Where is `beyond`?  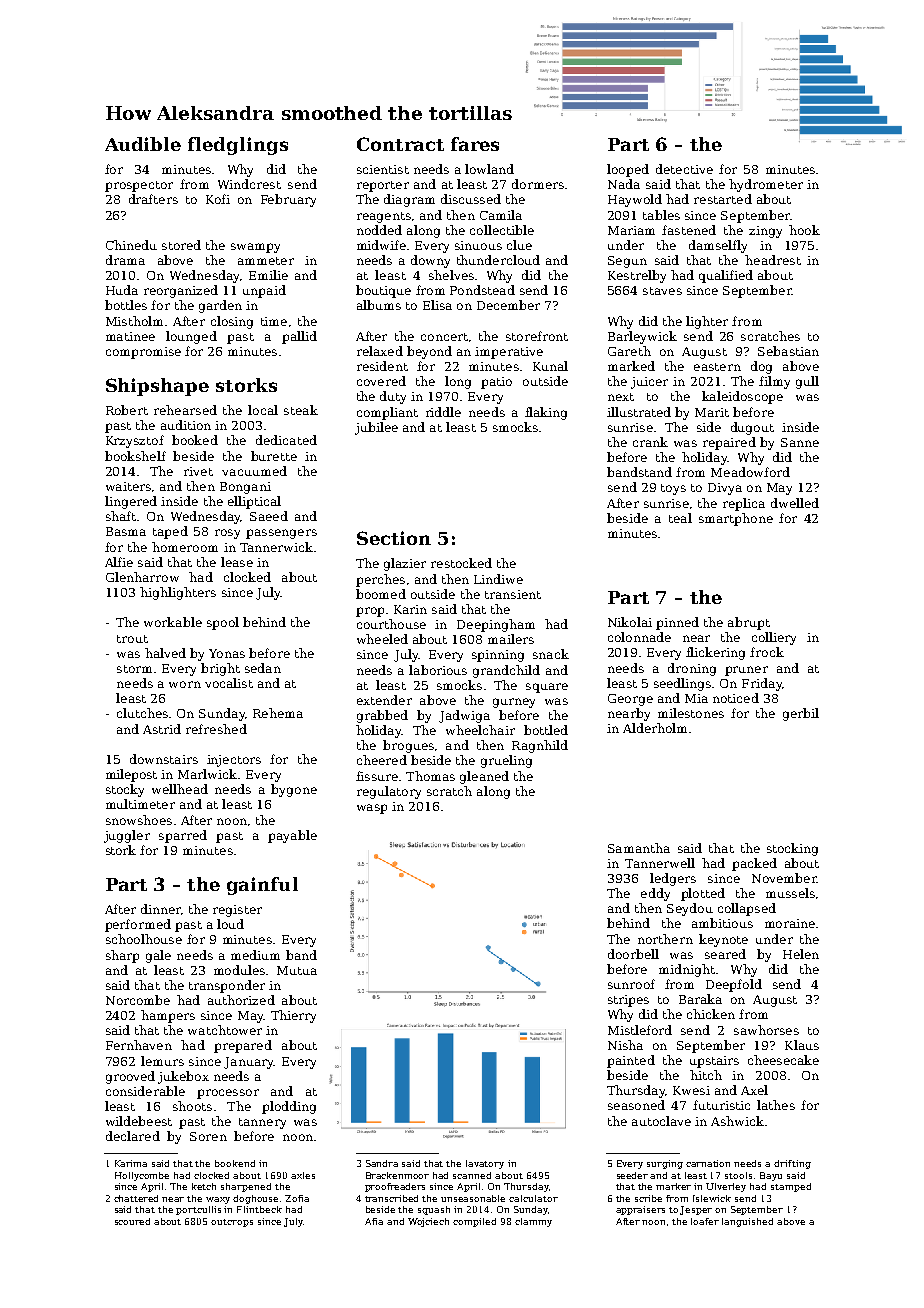 beyond is located at coordinates (429, 352).
